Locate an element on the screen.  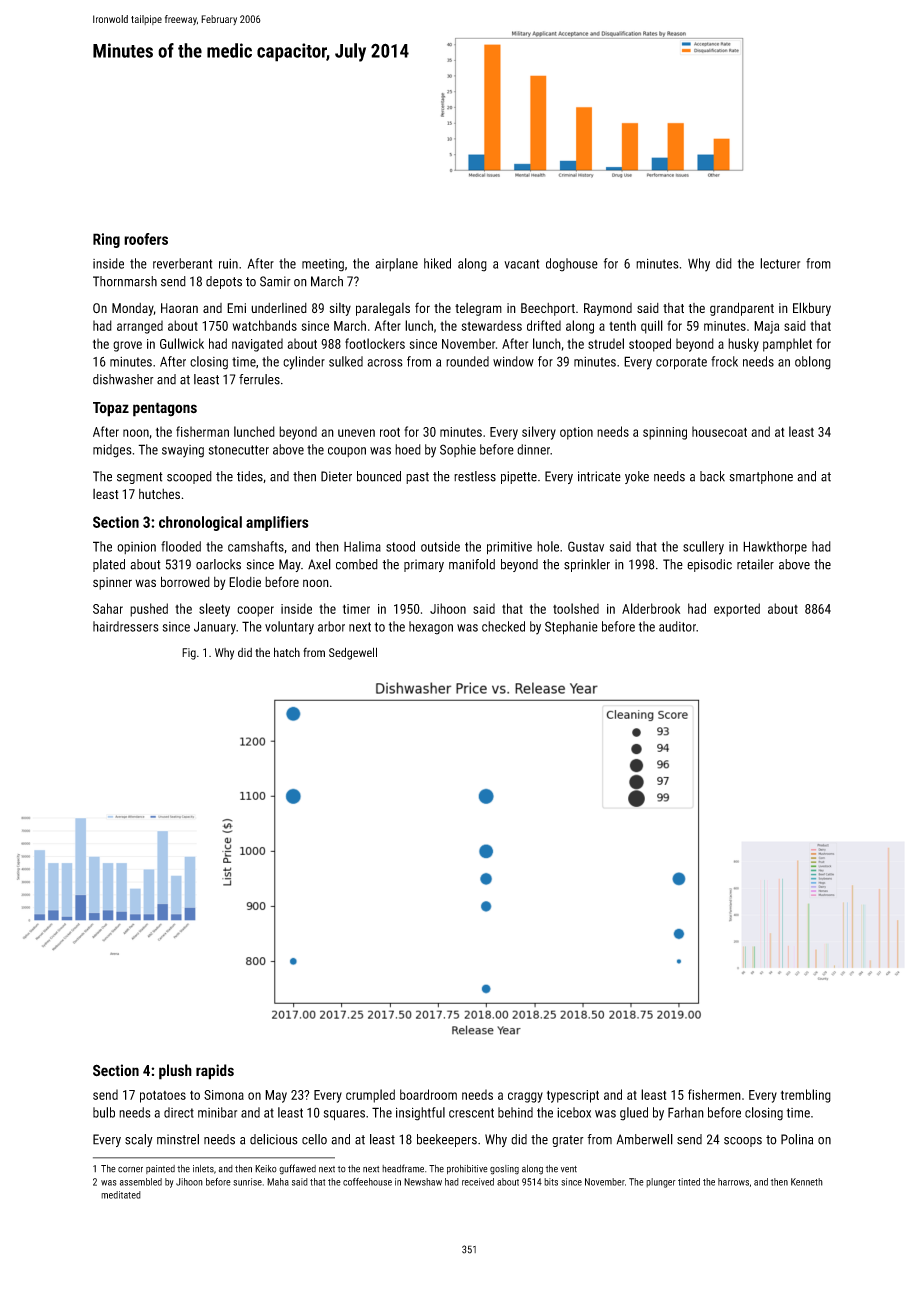
arbor is located at coordinates (331, 626).
